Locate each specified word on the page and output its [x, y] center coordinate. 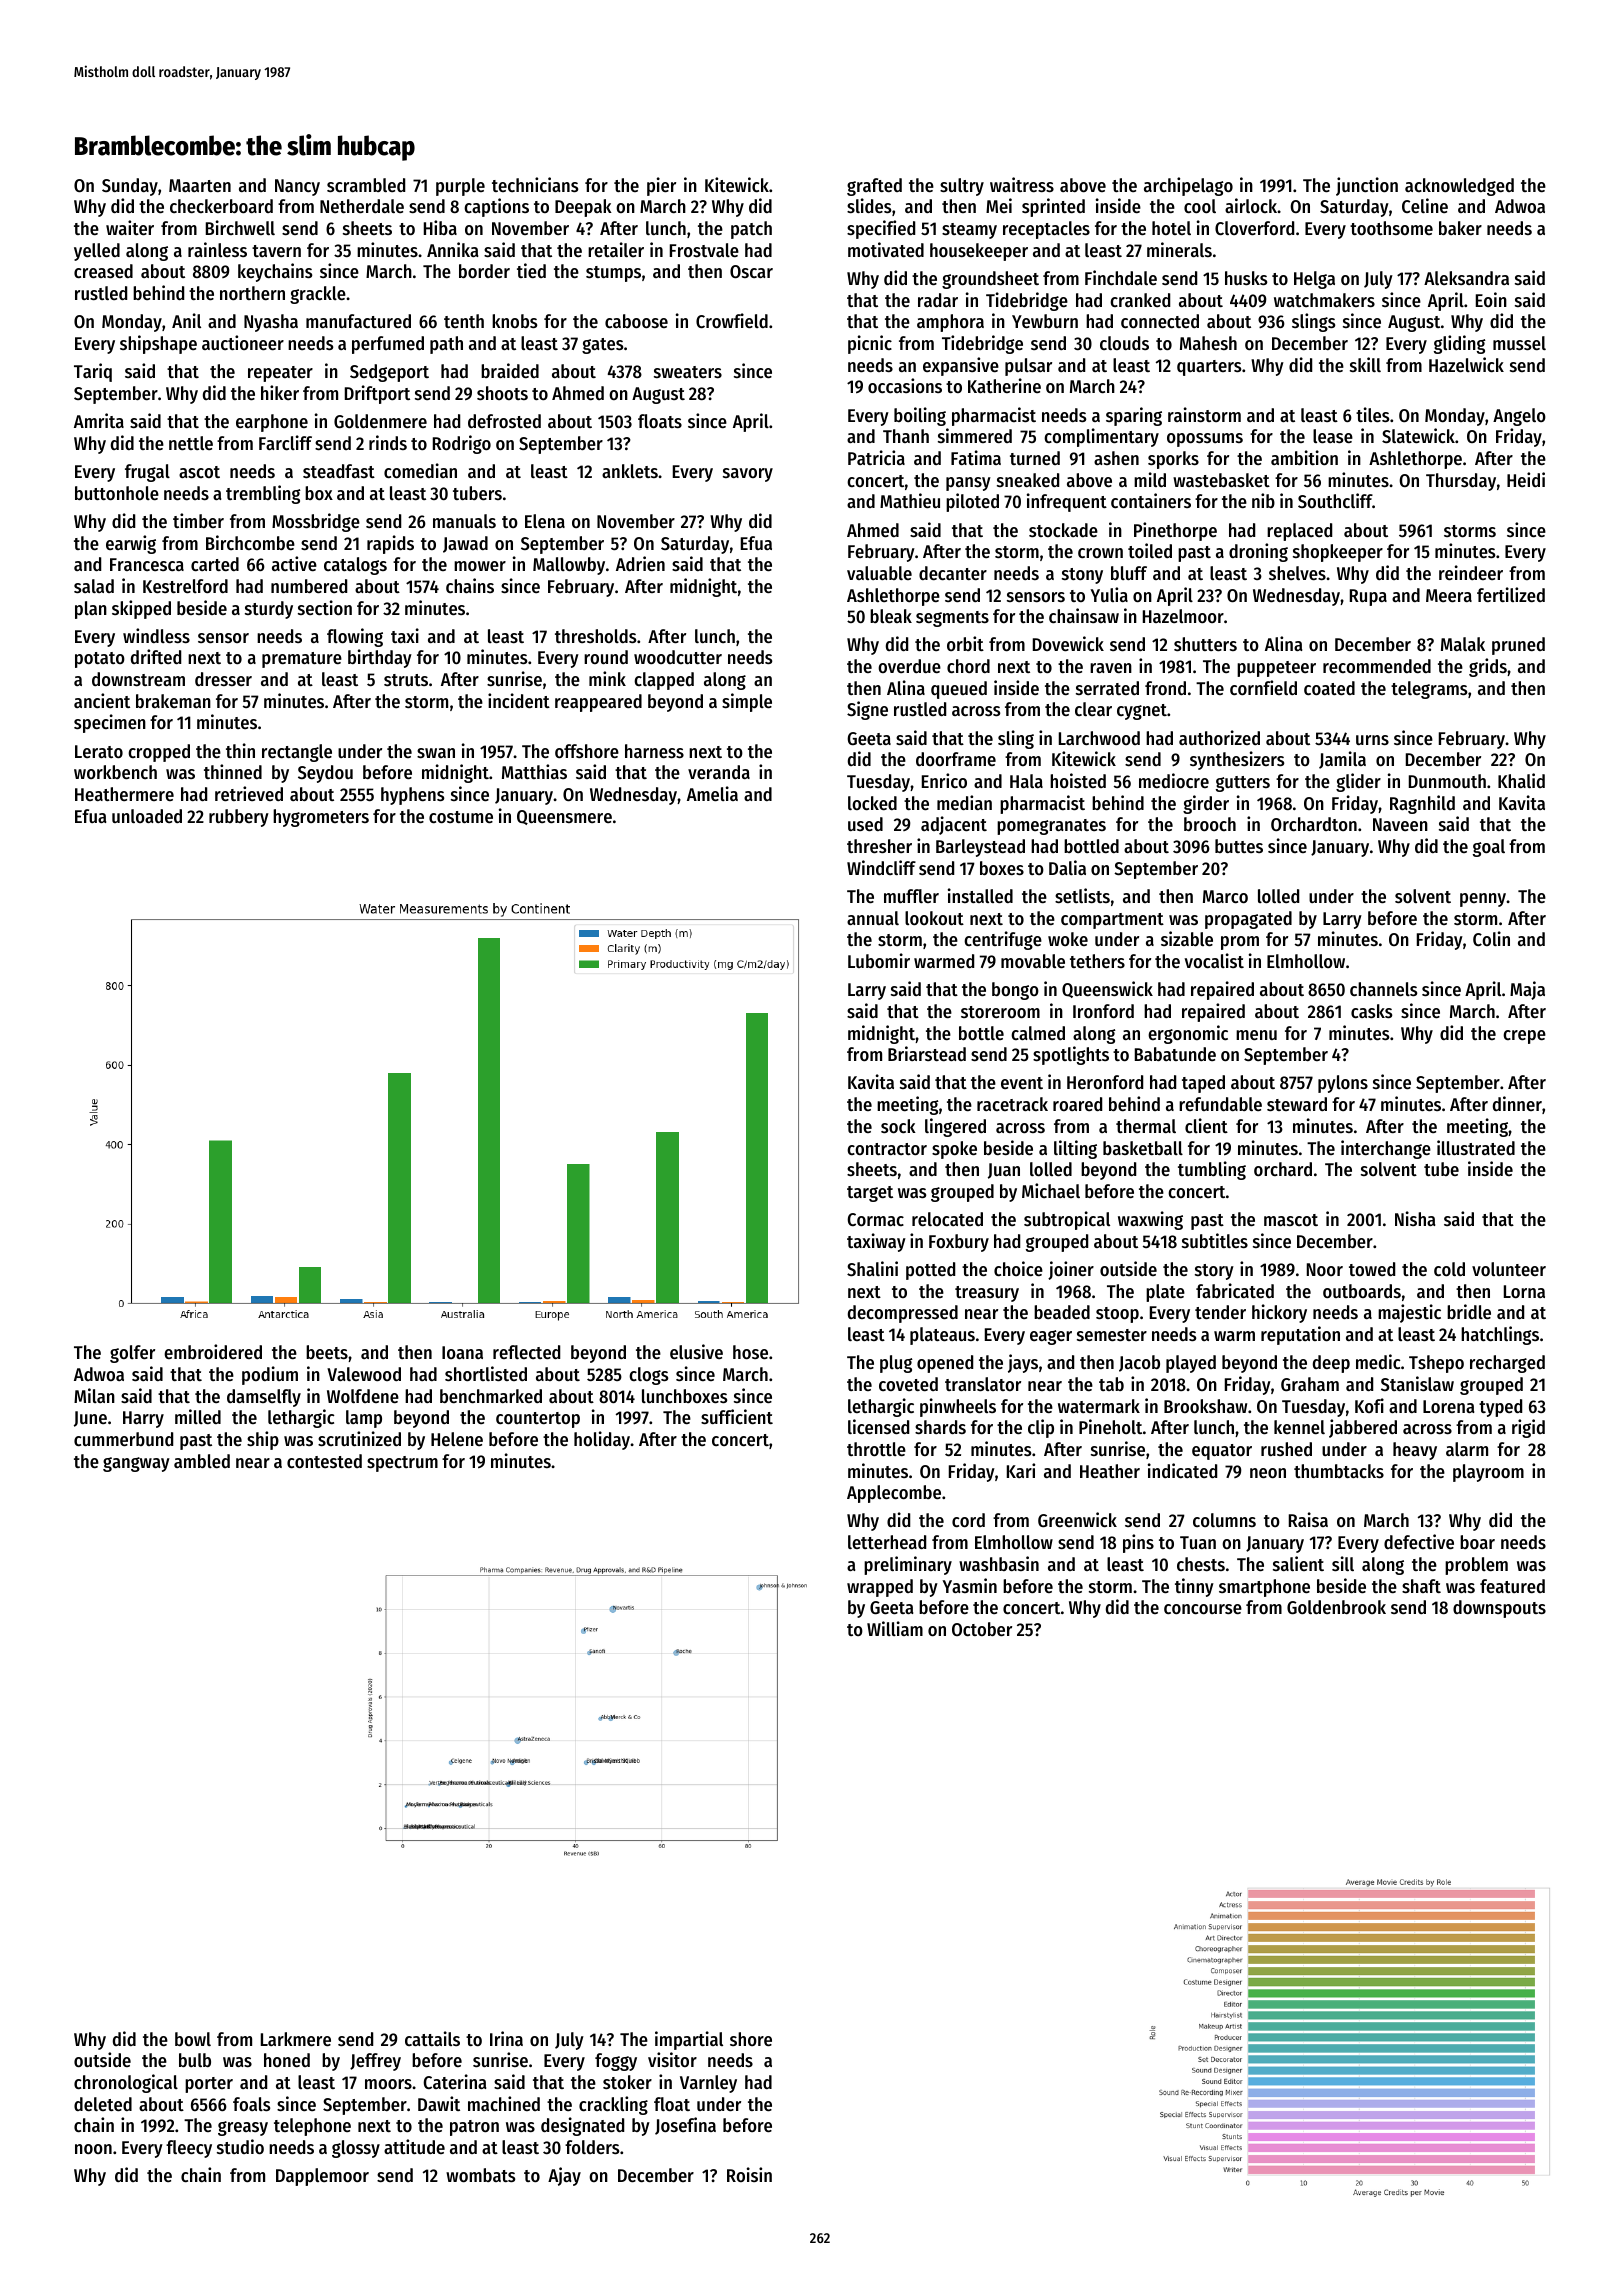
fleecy [189, 2149]
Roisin [749, 2174]
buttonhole [117, 493]
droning [1258, 552]
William [895, 1628]
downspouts [1499, 1609]
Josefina [685, 2126]
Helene [457, 1439]
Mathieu [910, 500]
